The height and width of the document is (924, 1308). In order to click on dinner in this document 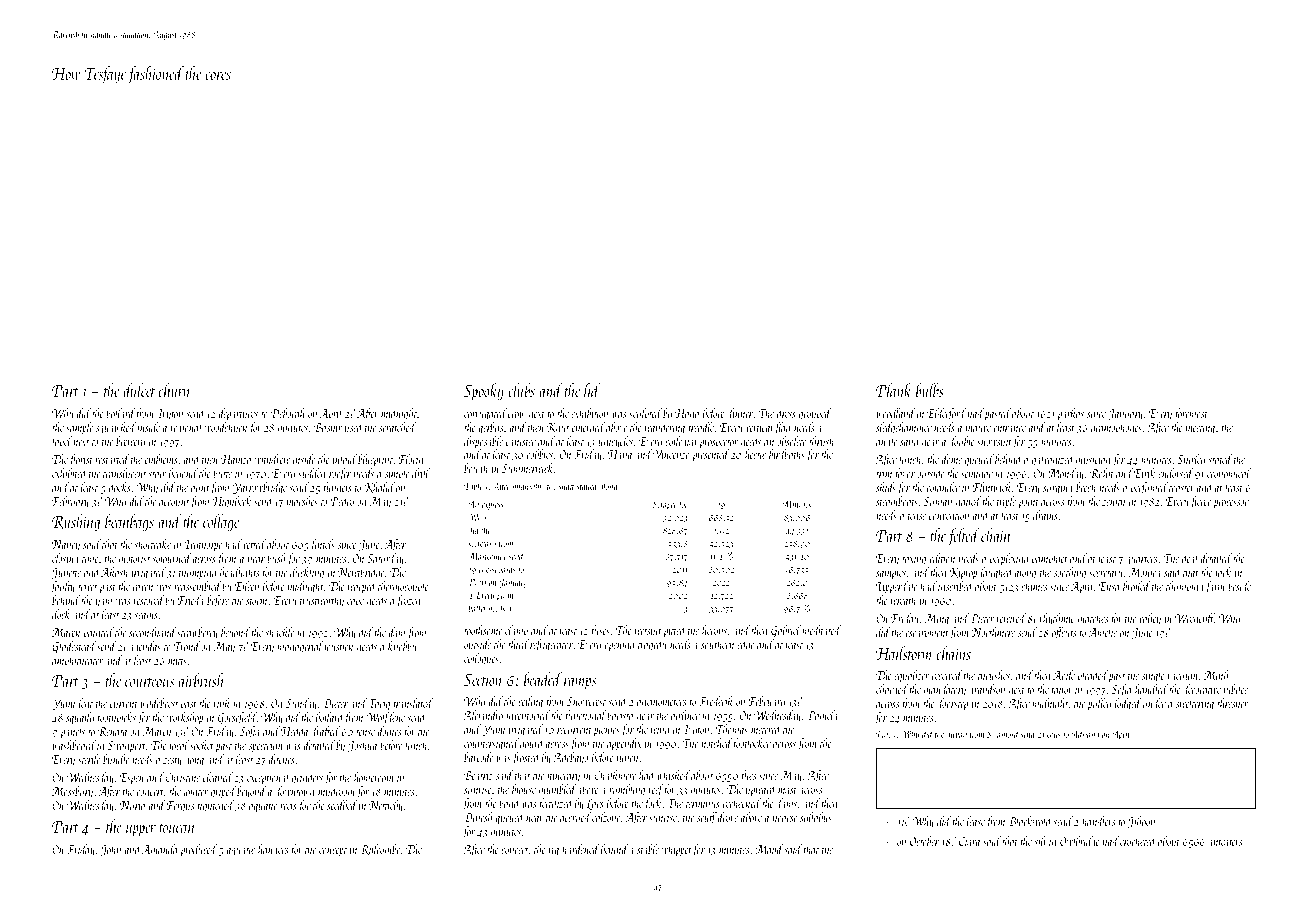, I will do `click(740, 413)`.
